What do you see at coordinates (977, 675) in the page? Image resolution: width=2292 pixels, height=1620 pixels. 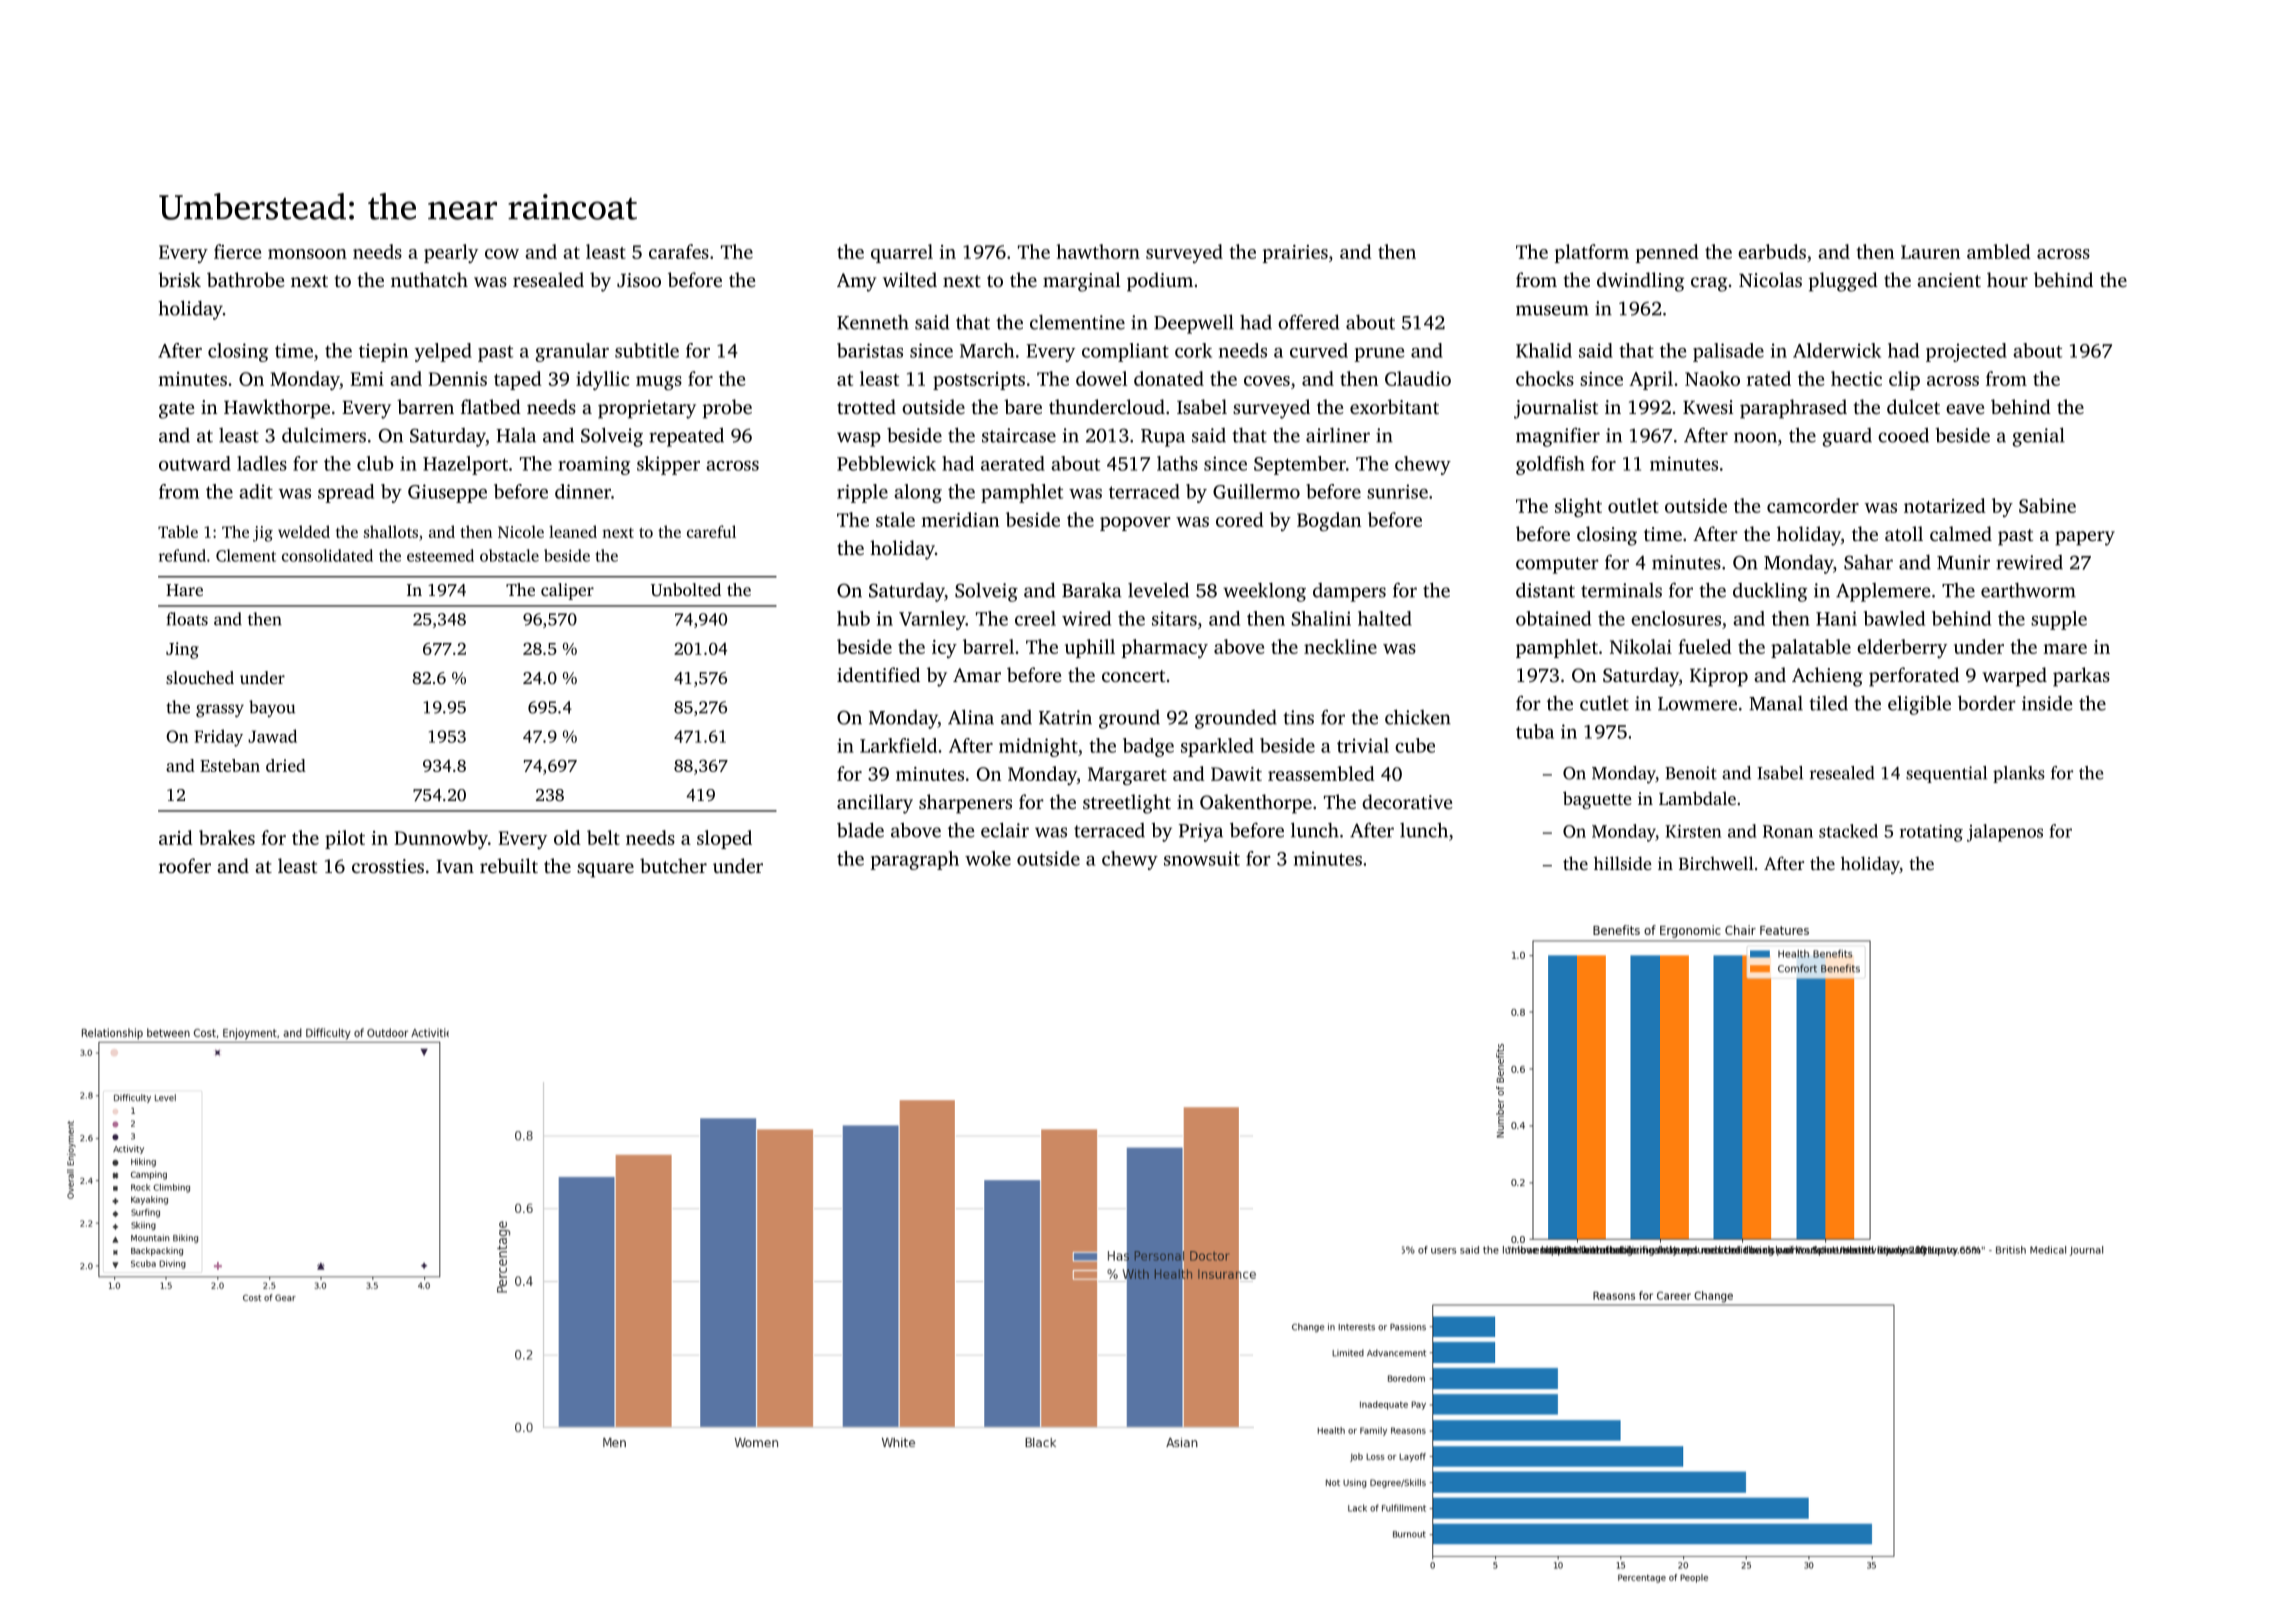 I see `Amar` at bounding box center [977, 675].
